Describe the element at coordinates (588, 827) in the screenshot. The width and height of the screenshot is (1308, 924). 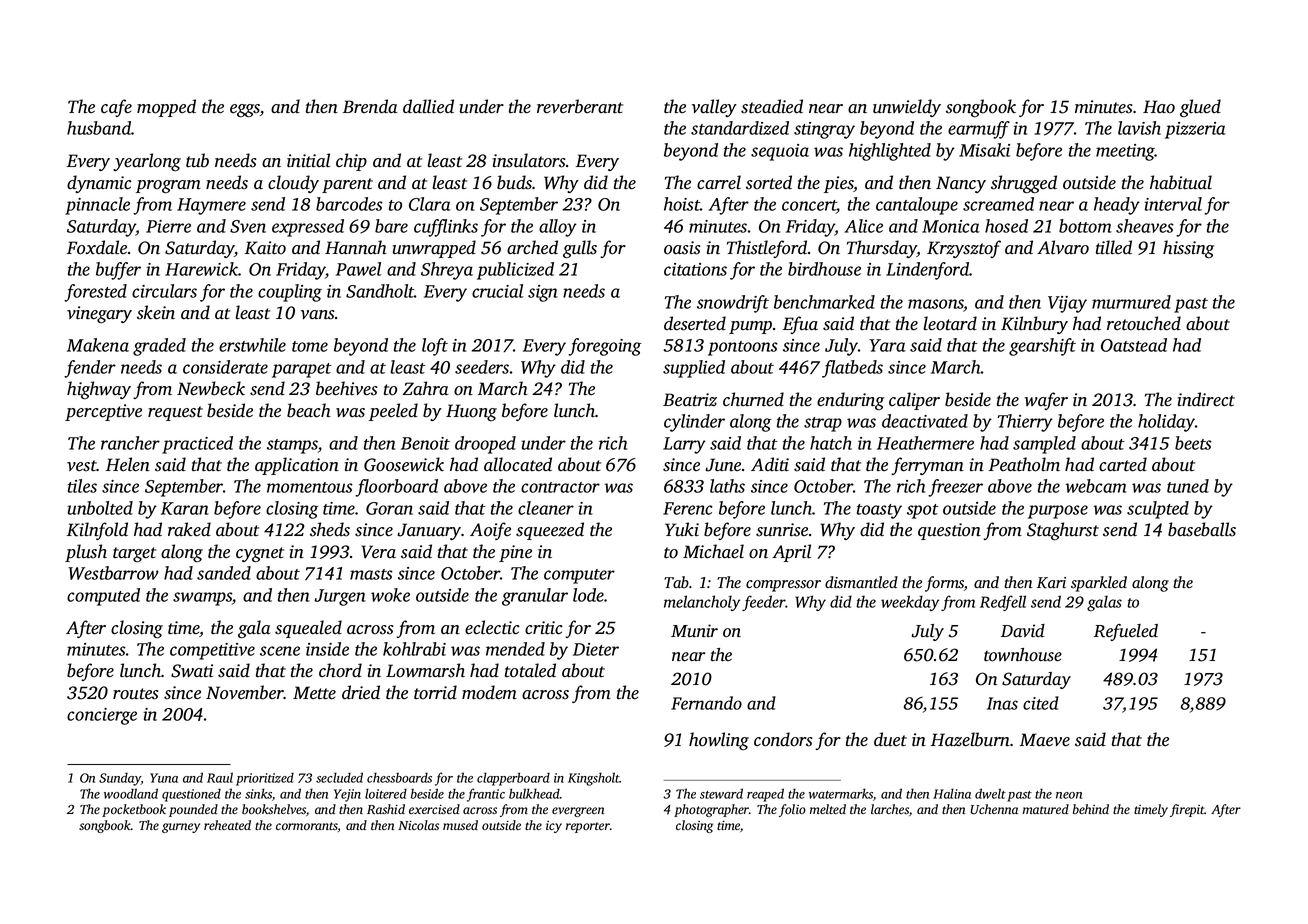
I see `reporter` at that location.
